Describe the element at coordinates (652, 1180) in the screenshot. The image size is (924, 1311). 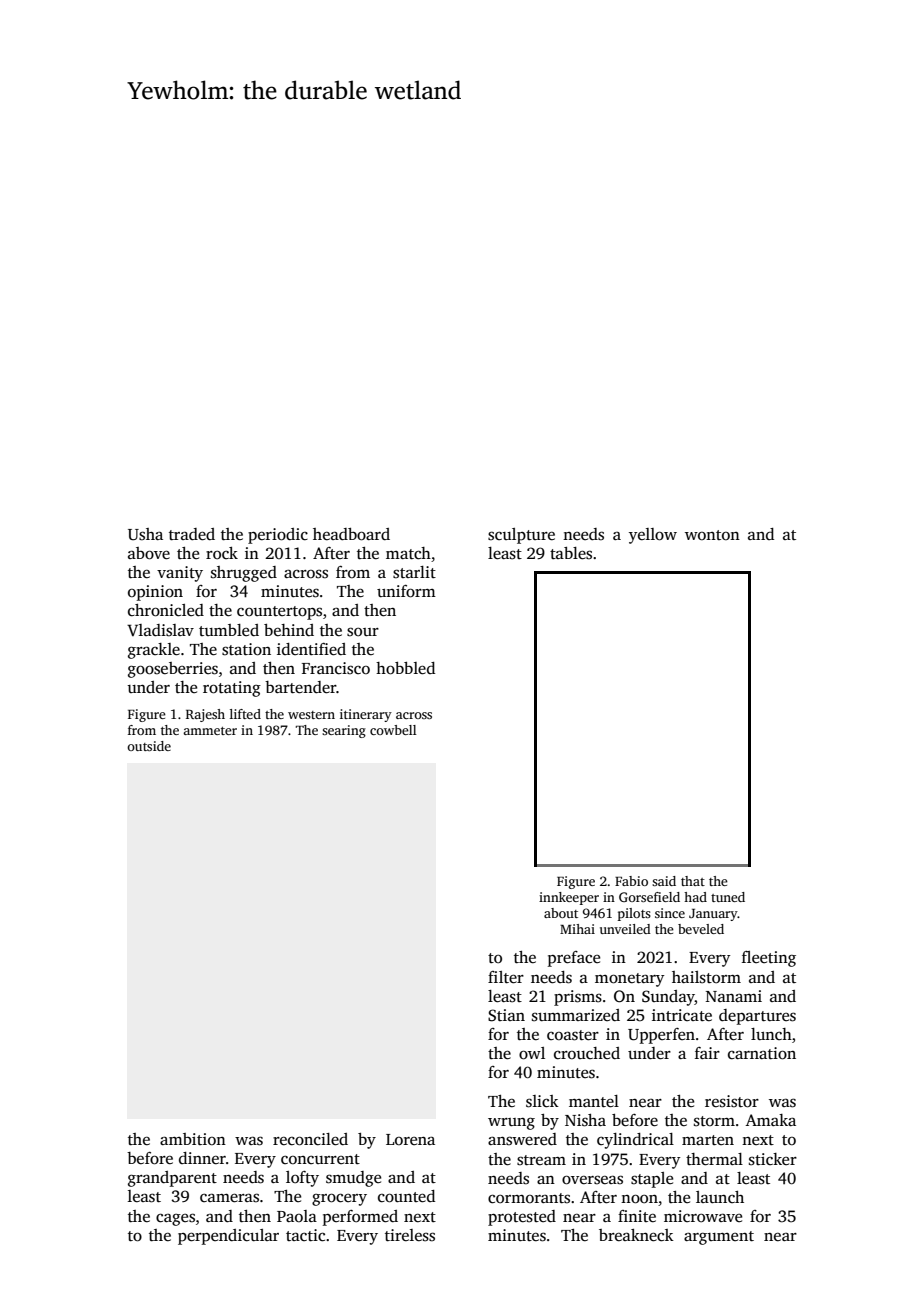
I see `staple` at that location.
